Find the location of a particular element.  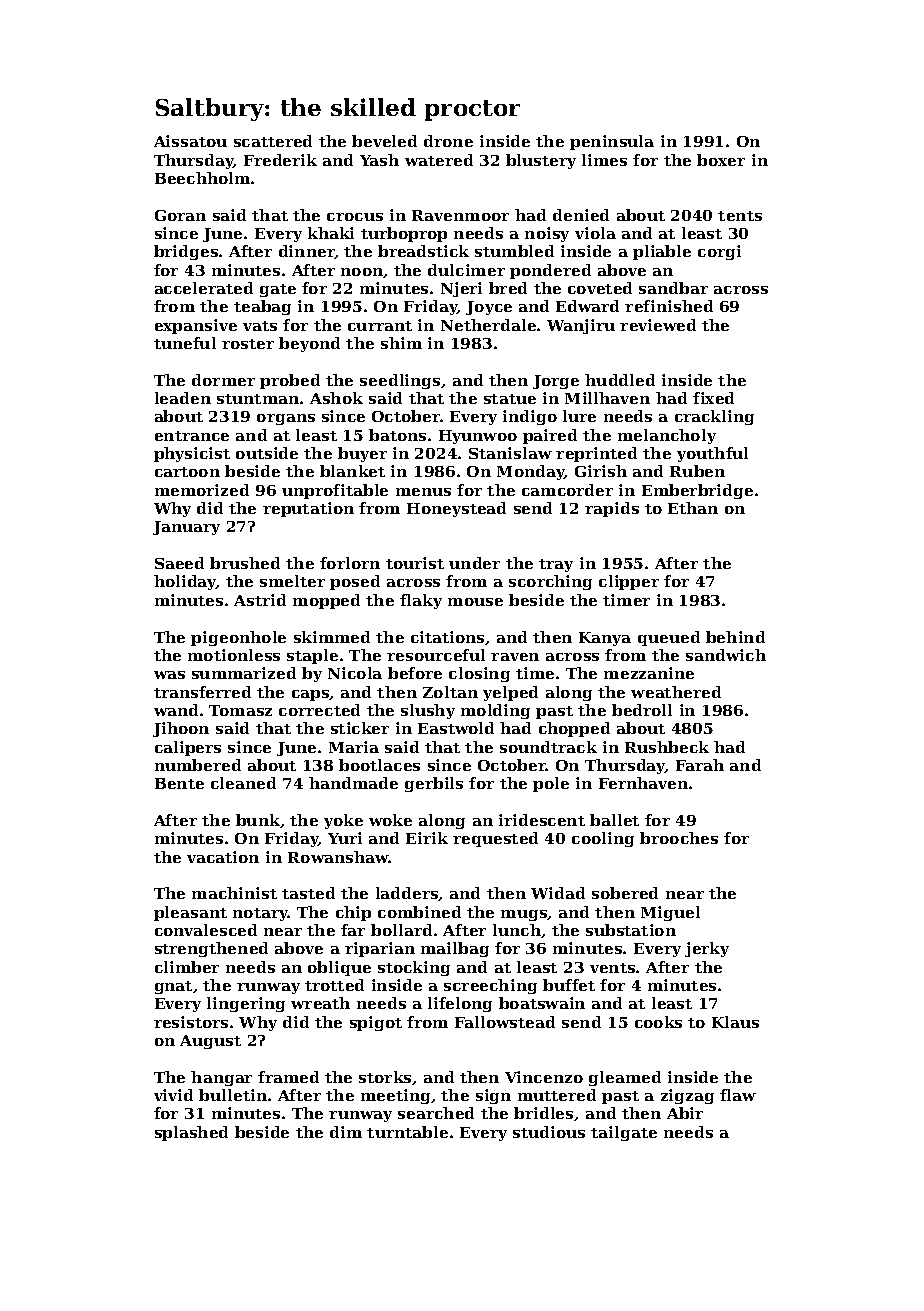

Ethan is located at coordinates (693, 508).
